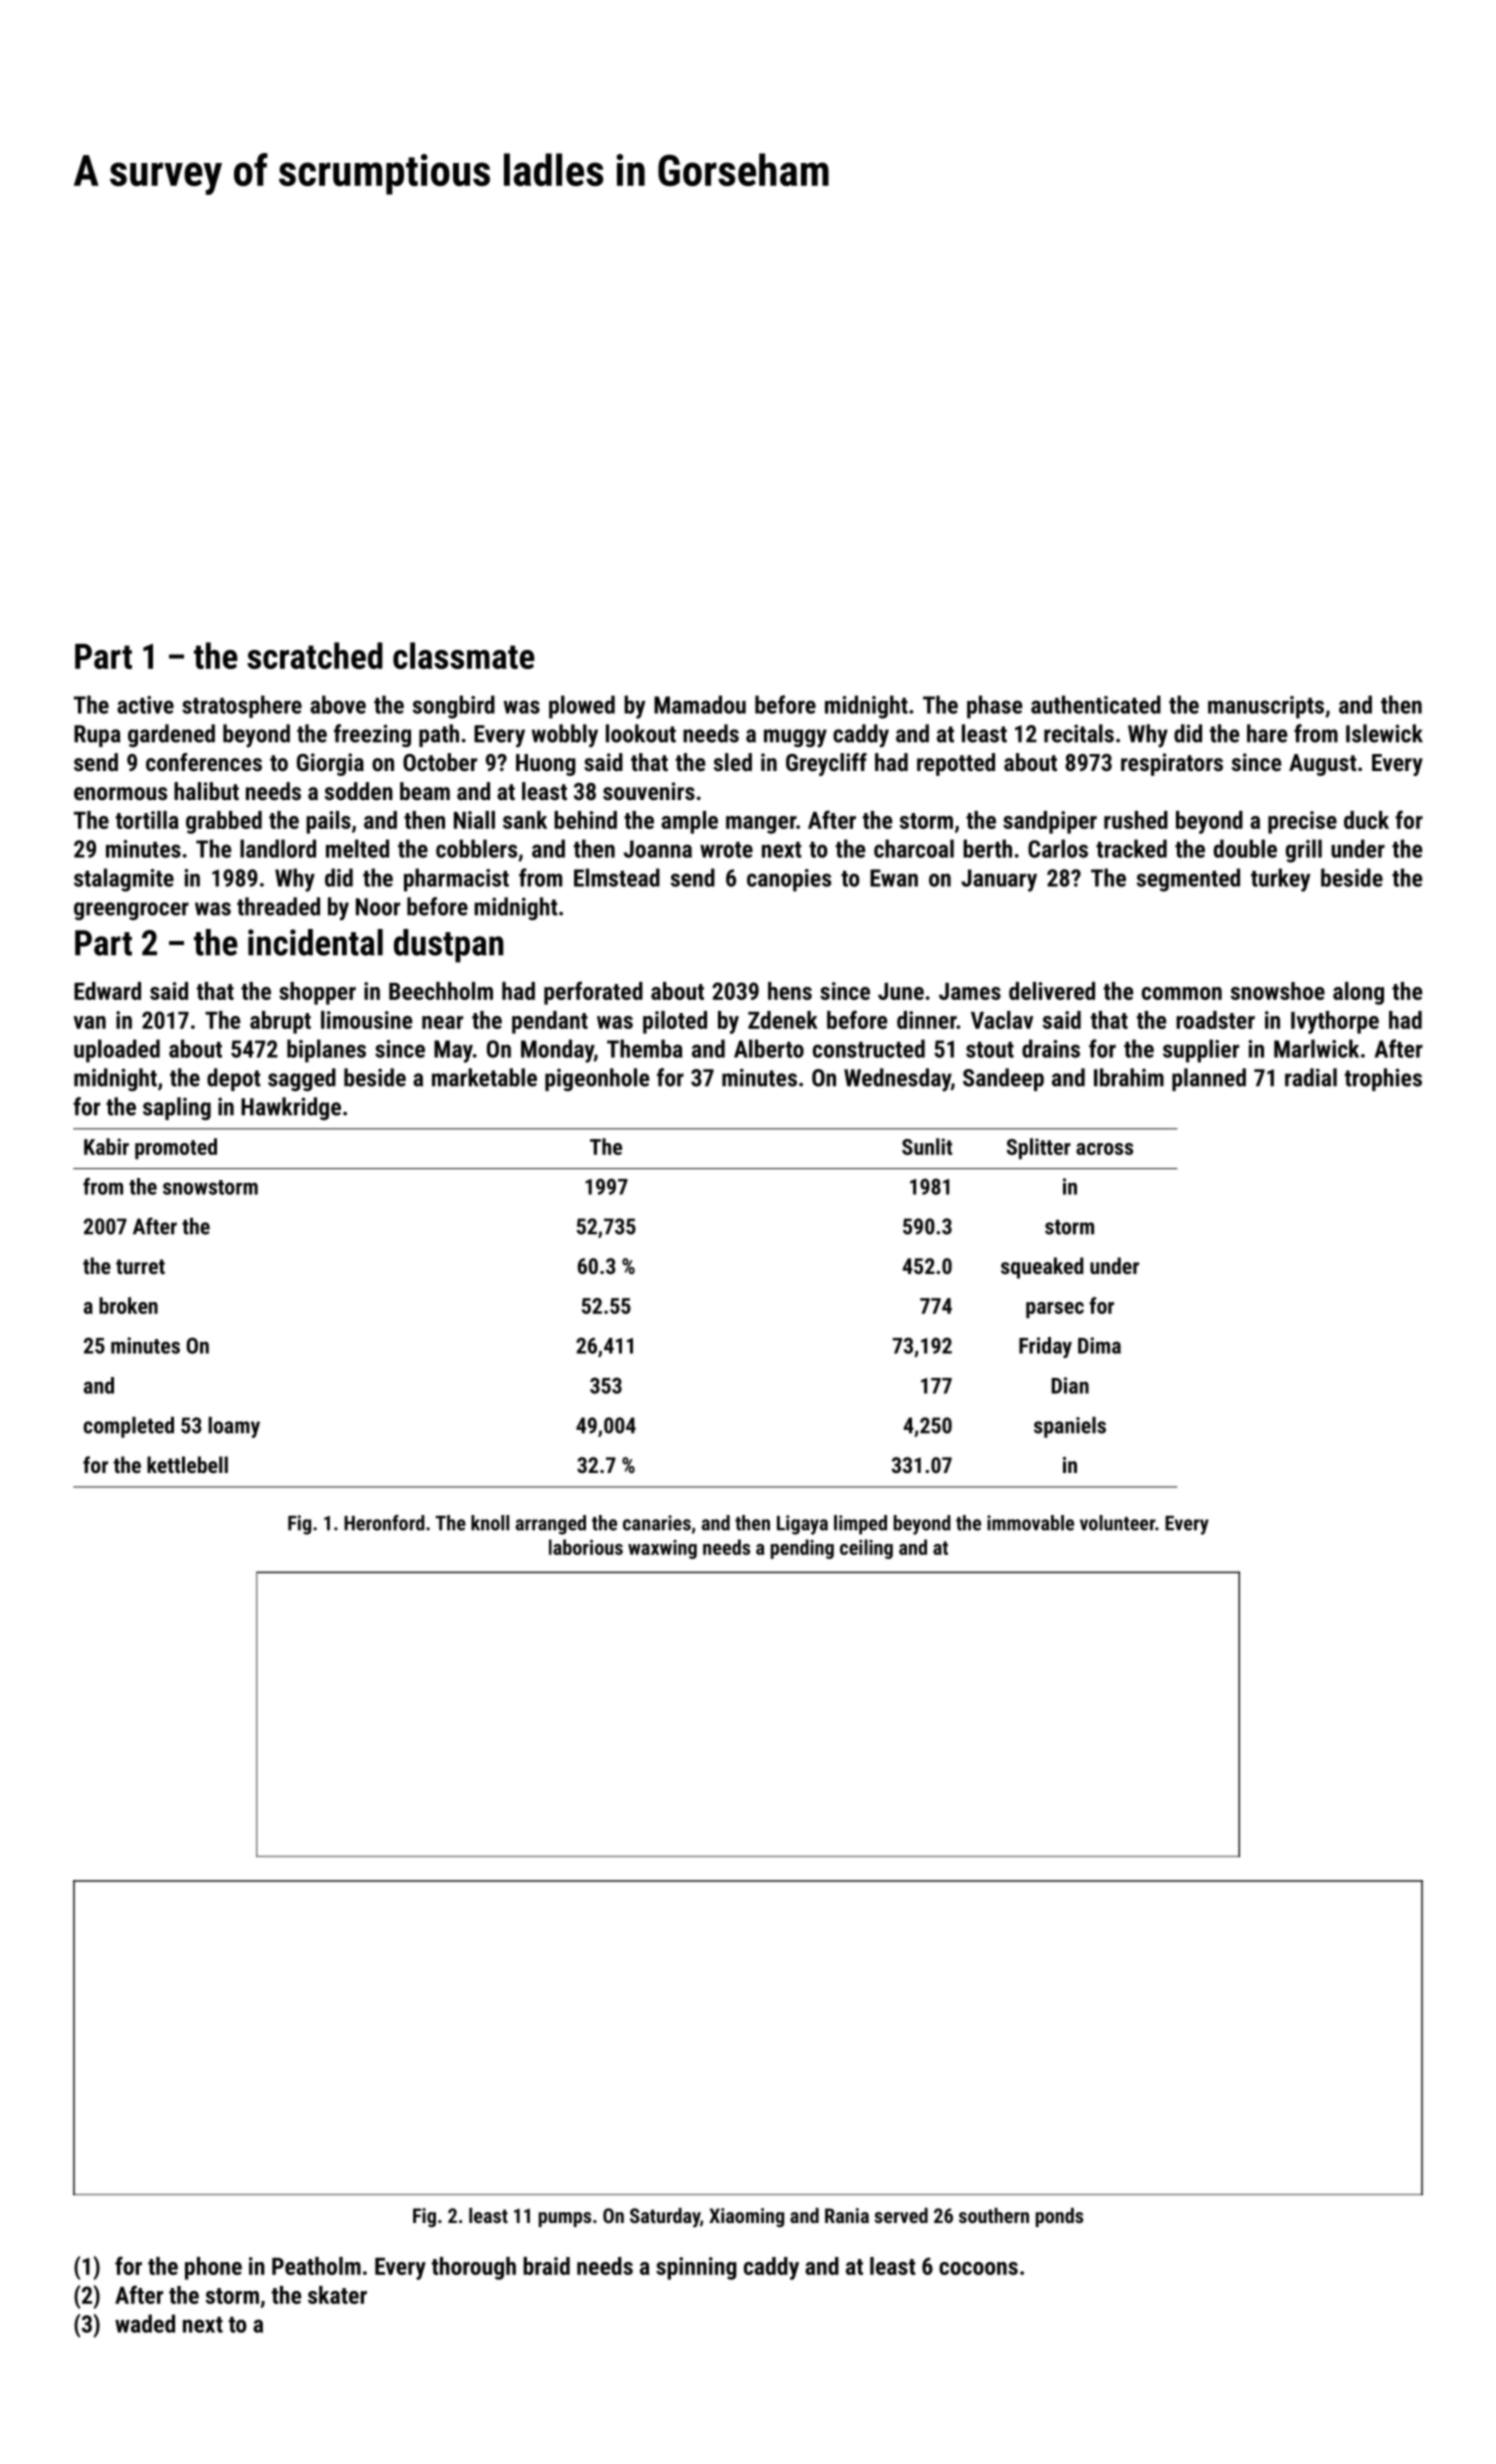 The width and height of the image is (1496, 2464). I want to click on Giorgia, so click(330, 764).
